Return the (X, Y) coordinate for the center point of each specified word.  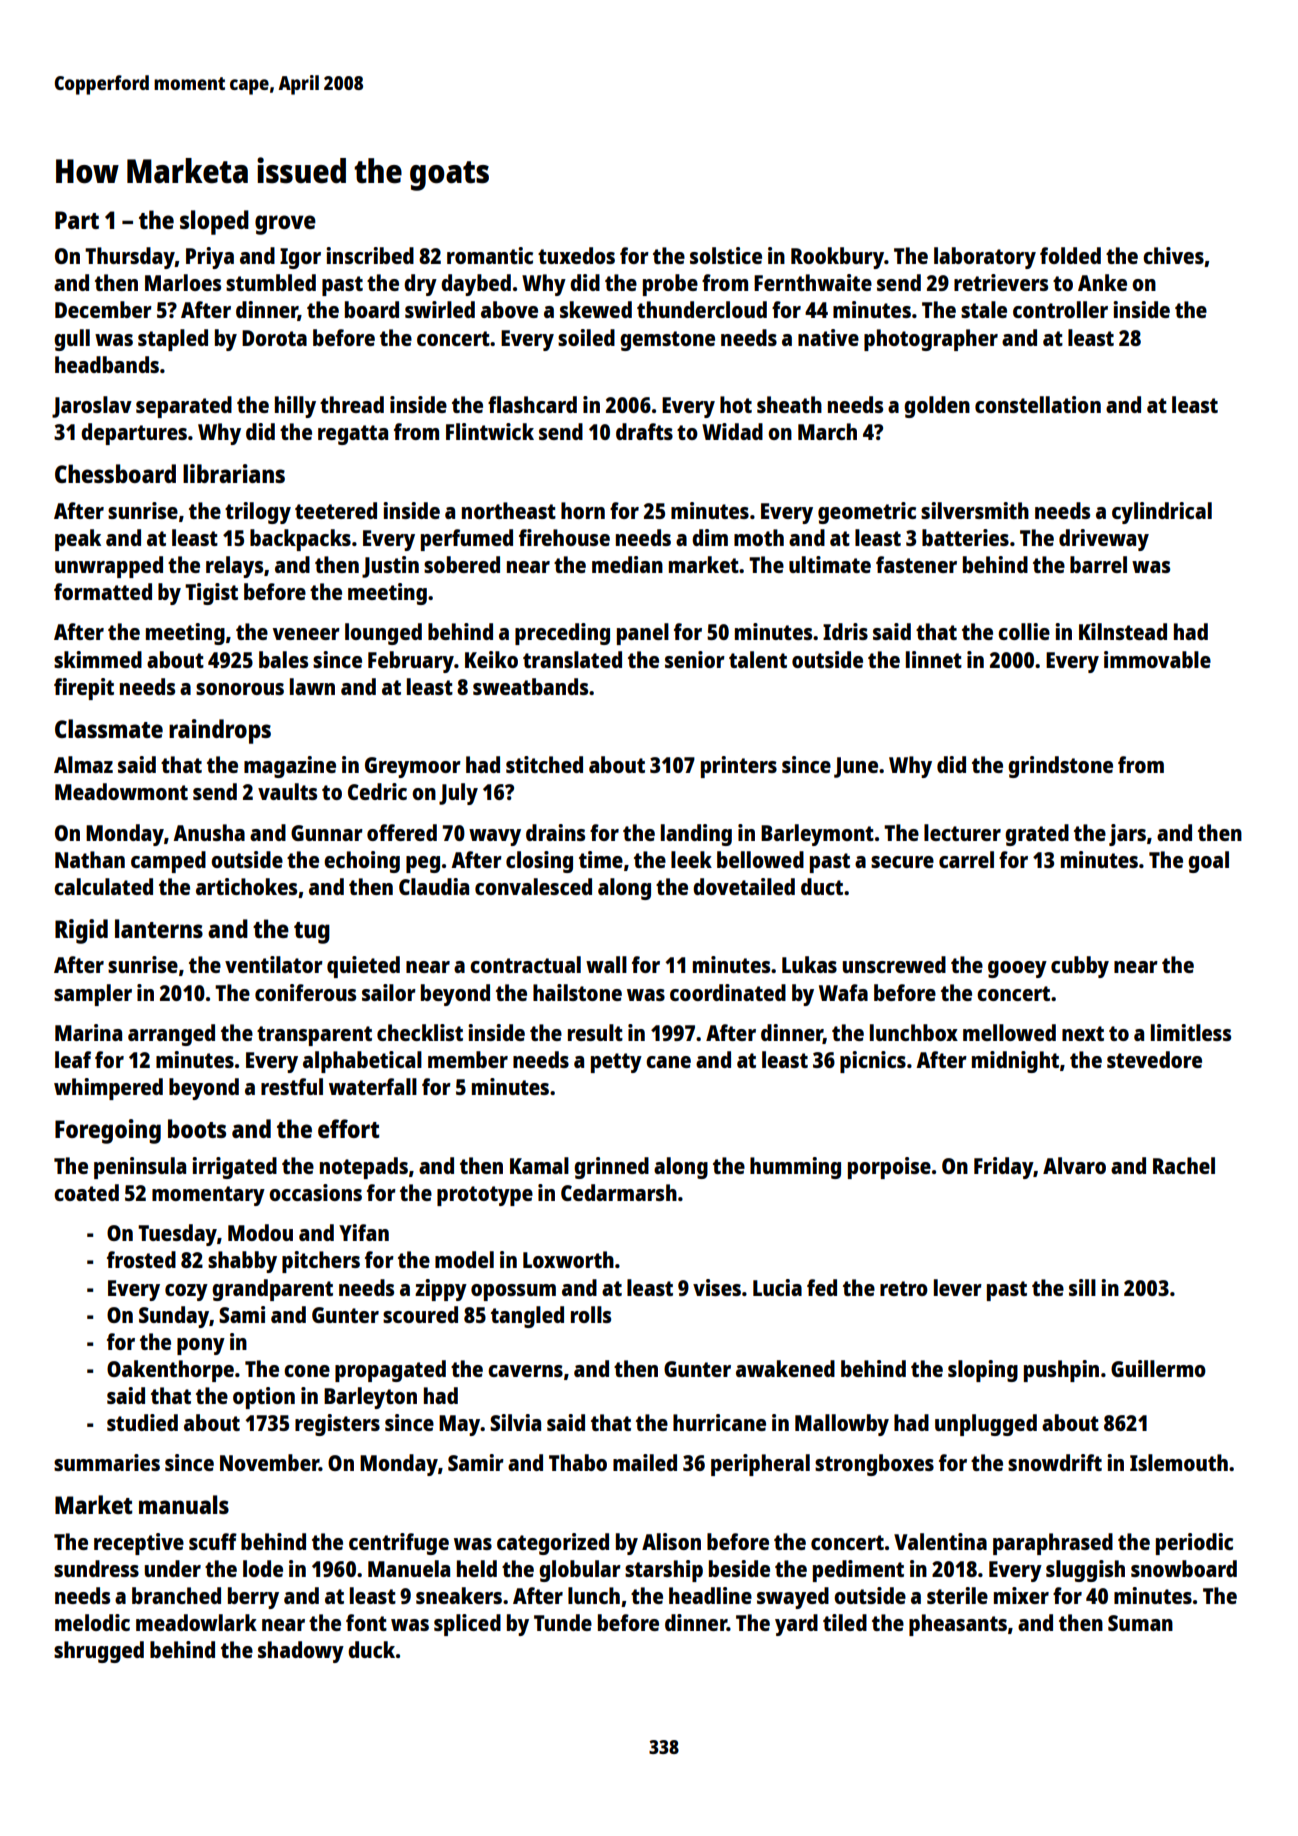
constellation (1038, 404)
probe (670, 285)
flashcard (532, 404)
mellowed (1009, 1032)
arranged (171, 1035)
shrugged (99, 1652)
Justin (390, 567)
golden (937, 407)
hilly (295, 407)
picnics (873, 1062)
